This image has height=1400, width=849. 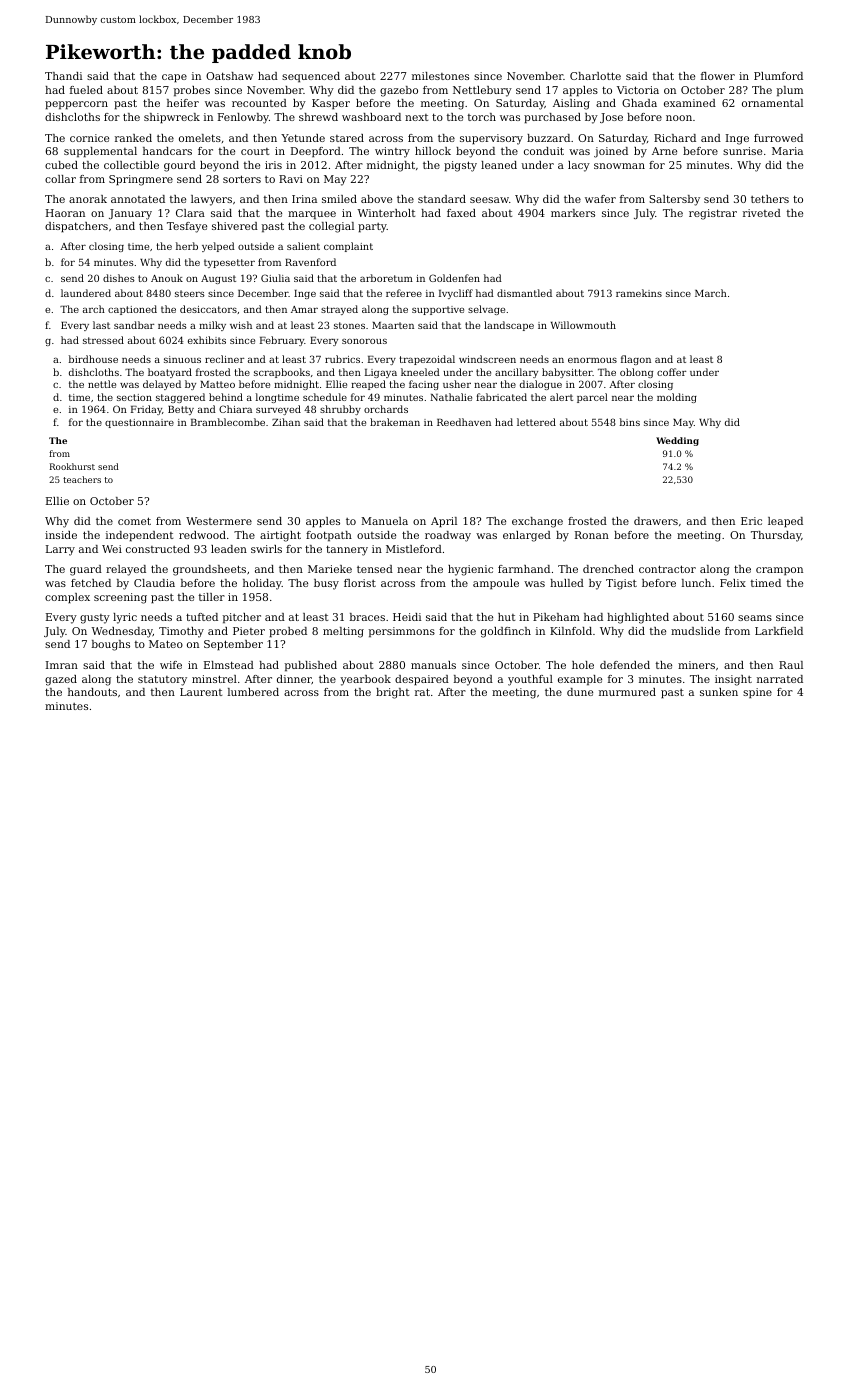 What do you see at coordinates (217, 384) in the image?
I see `Matteo` at bounding box center [217, 384].
